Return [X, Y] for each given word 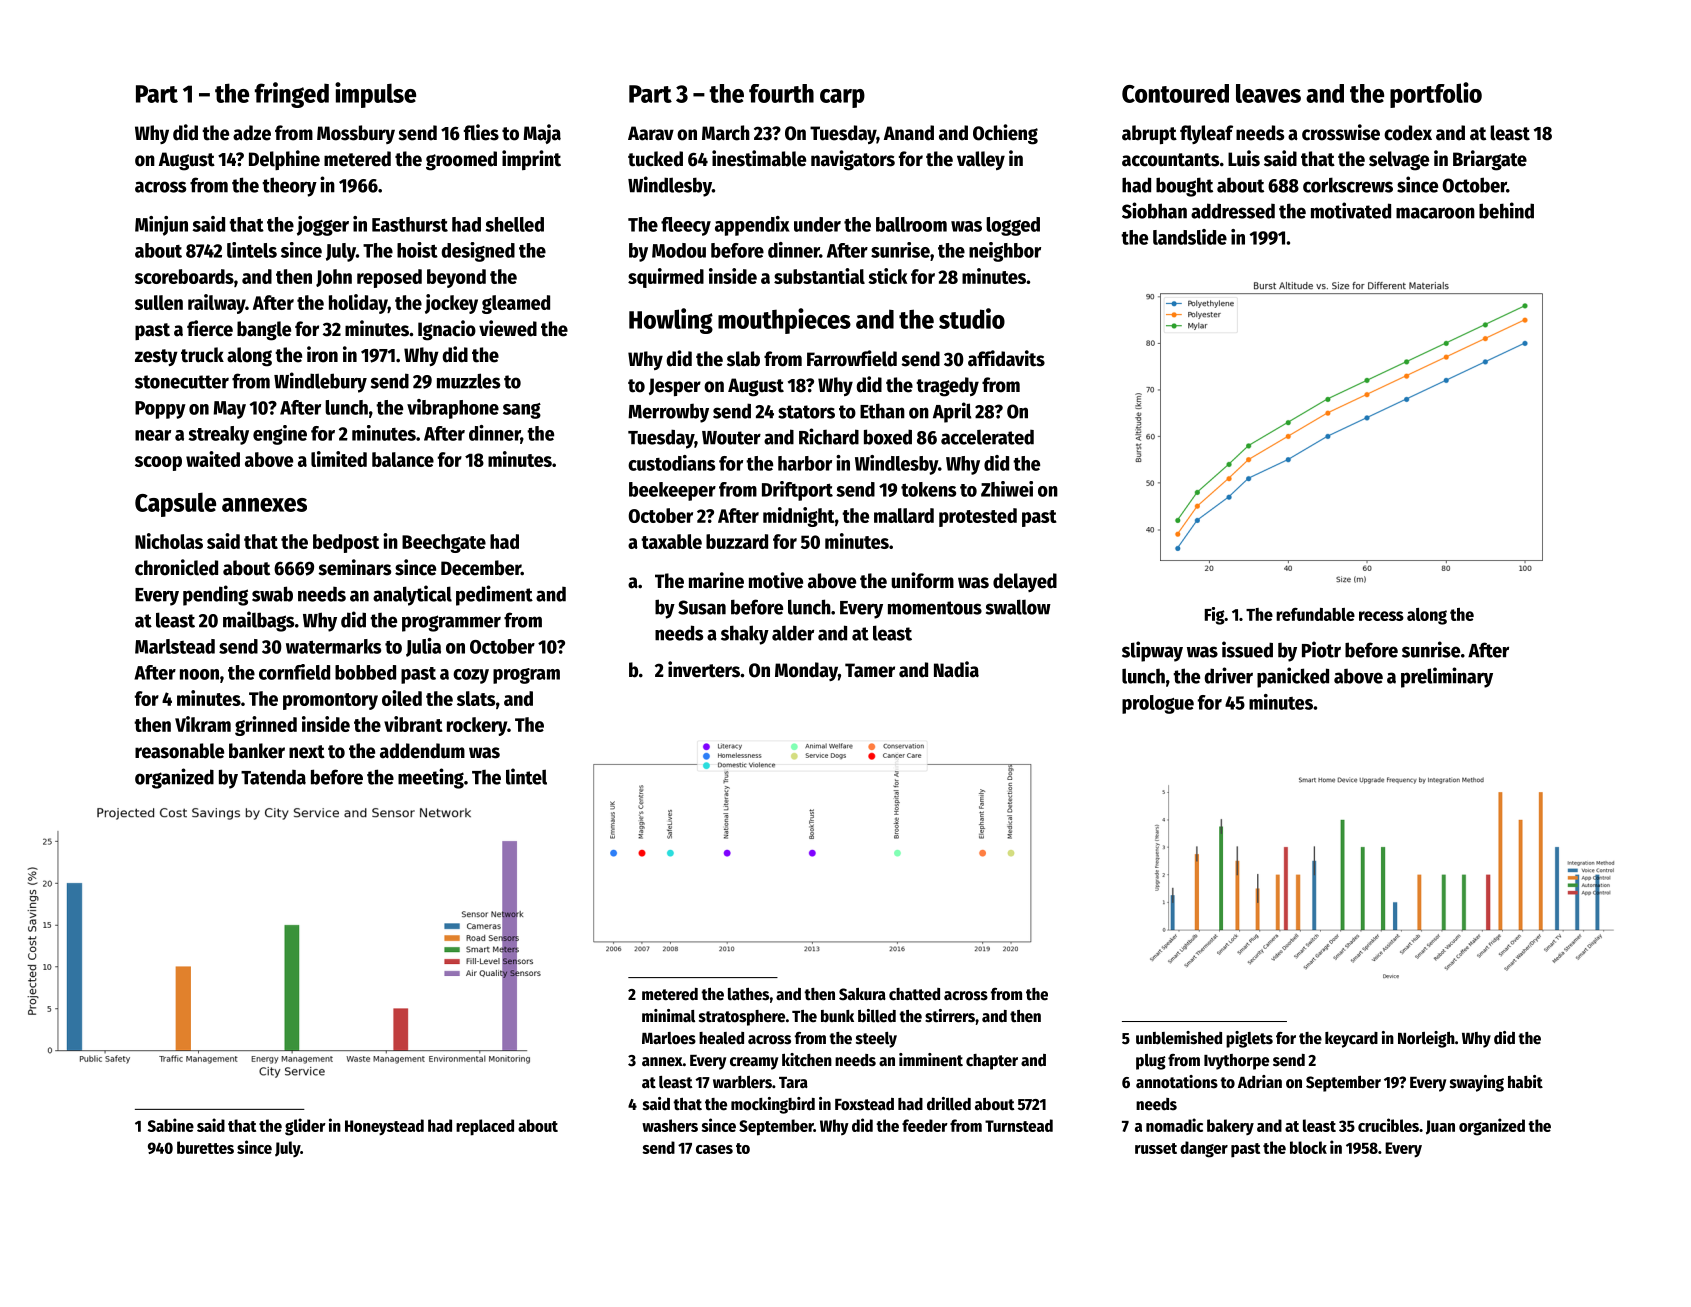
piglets [1249, 1039]
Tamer [870, 670]
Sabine [171, 1125]
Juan [1440, 1127]
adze [252, 133]
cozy [471, 676]
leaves [1268, 93]
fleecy [686, 226]
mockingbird [773, 1105]
